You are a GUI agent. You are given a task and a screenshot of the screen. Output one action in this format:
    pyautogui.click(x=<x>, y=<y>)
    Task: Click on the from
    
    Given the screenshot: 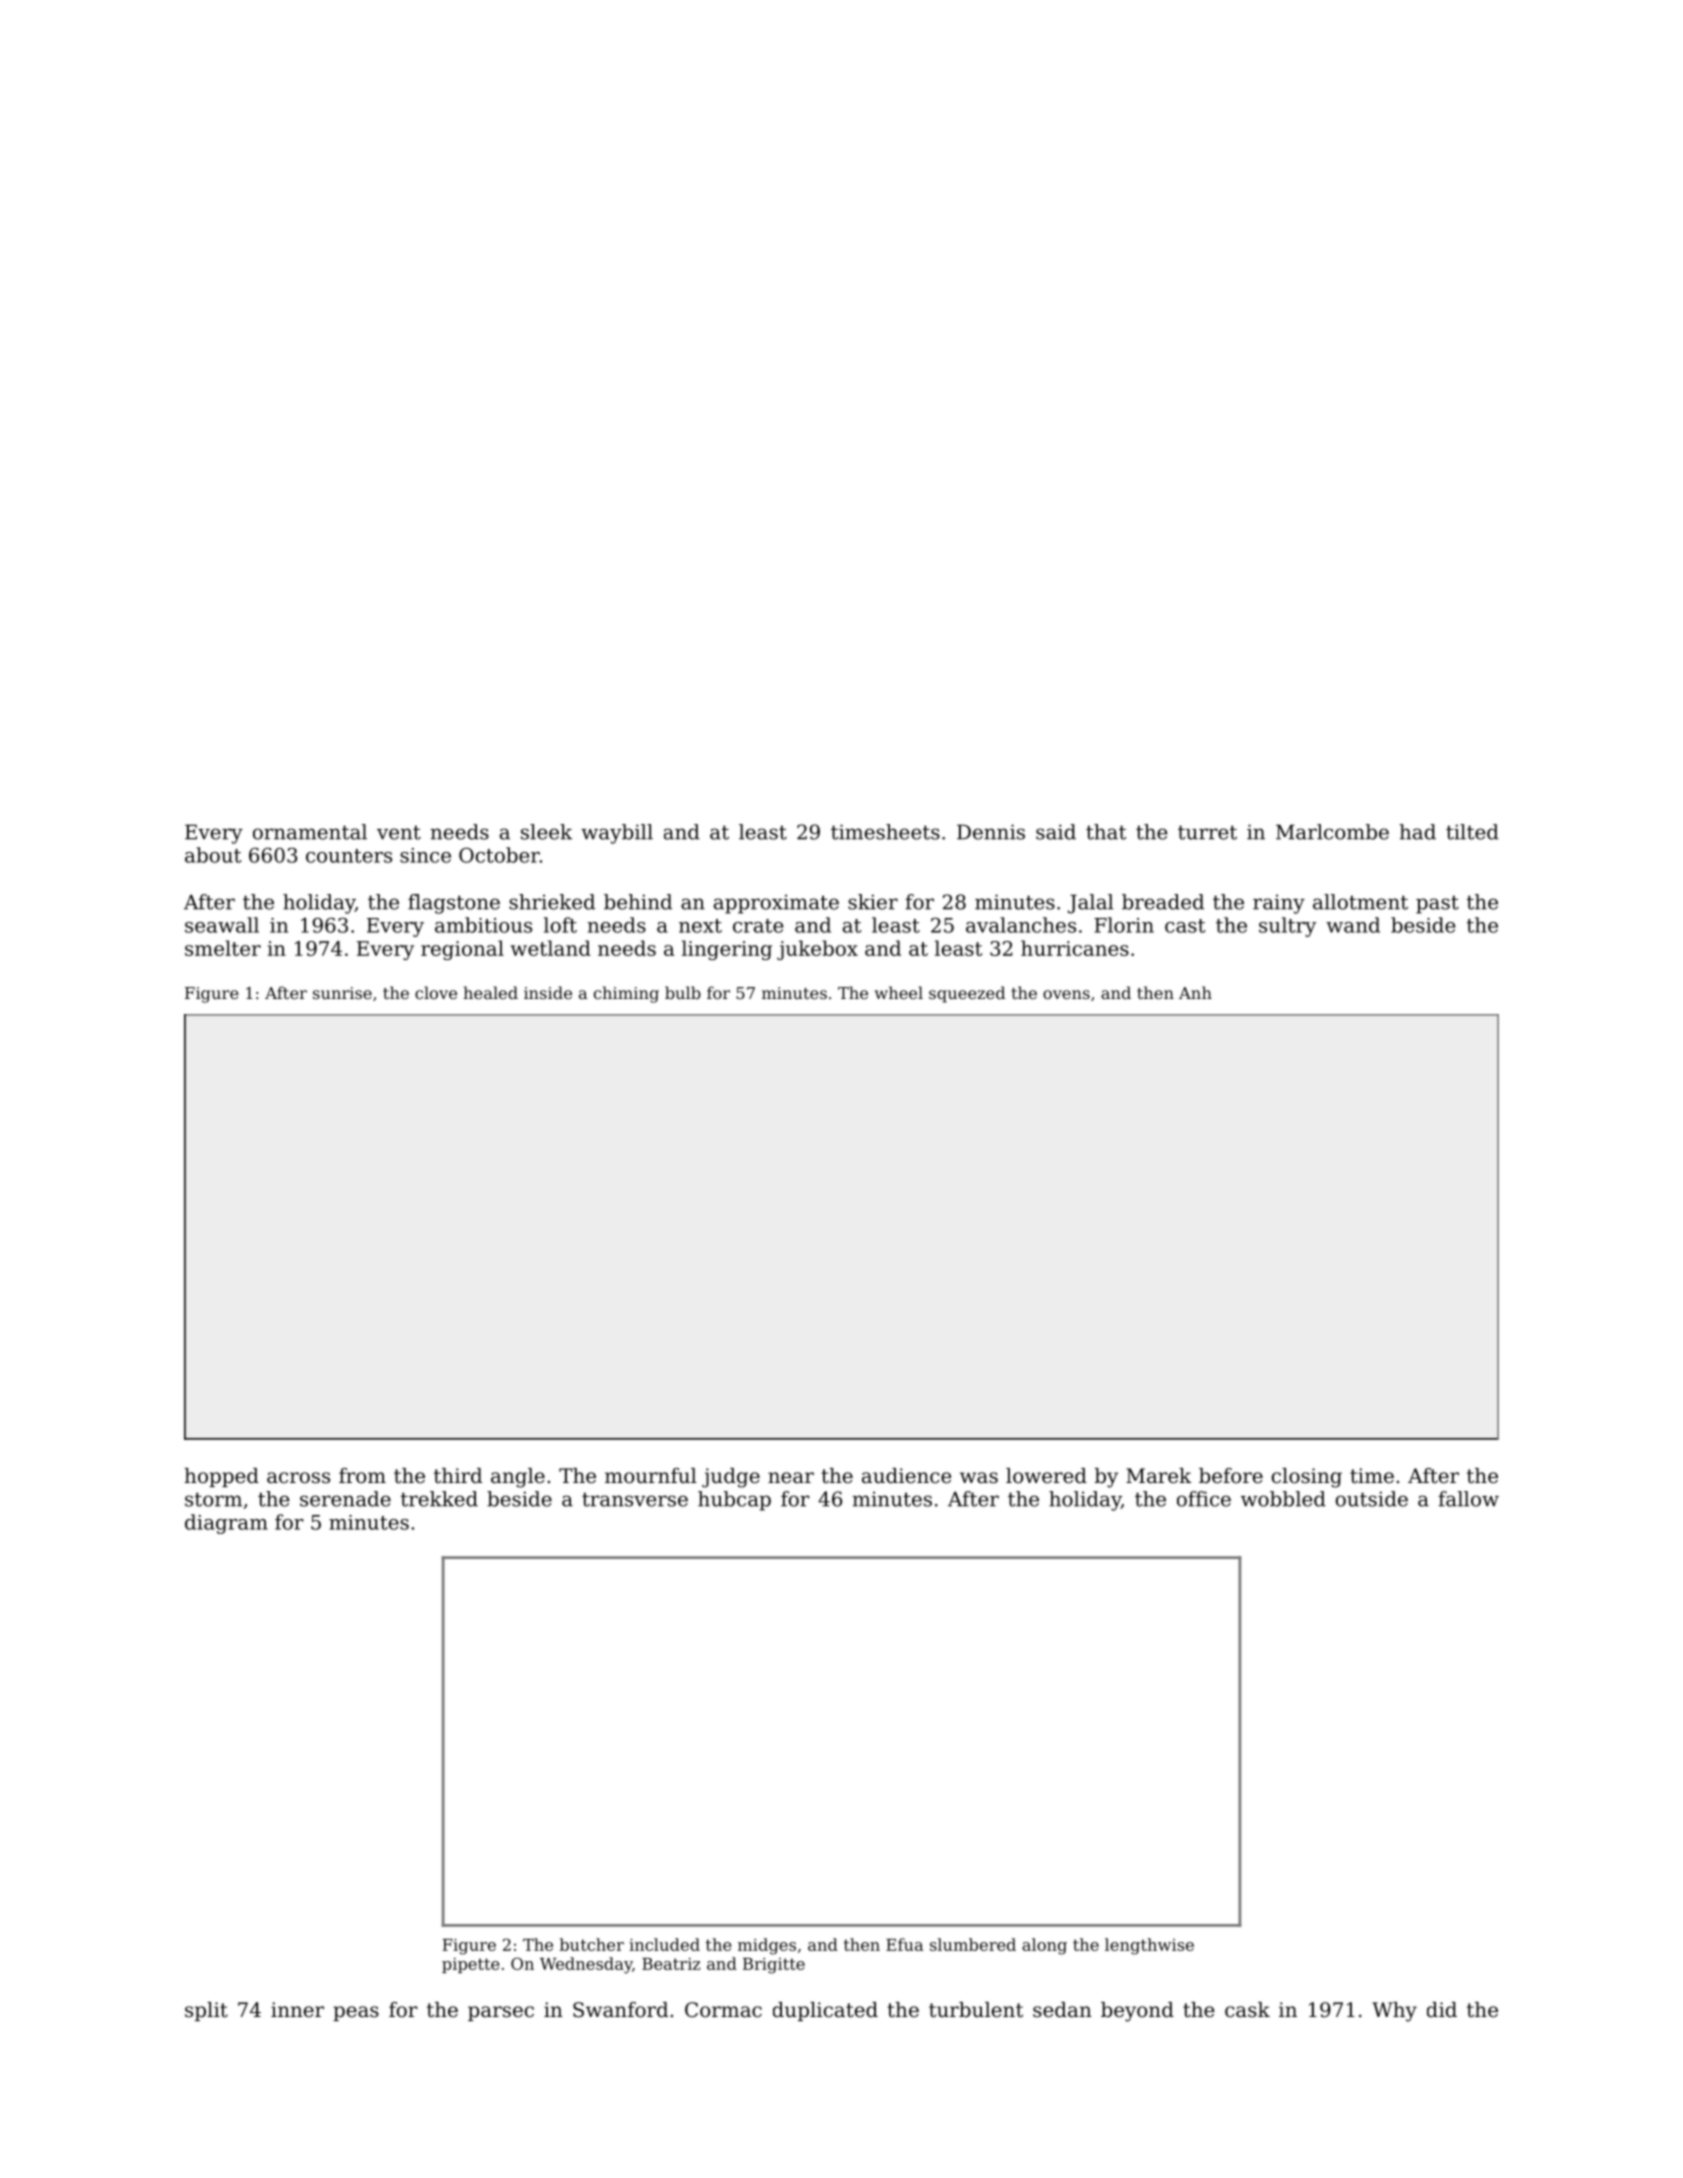 What is the action you would take?
    pyautogui.click(x=362, y=1476)
